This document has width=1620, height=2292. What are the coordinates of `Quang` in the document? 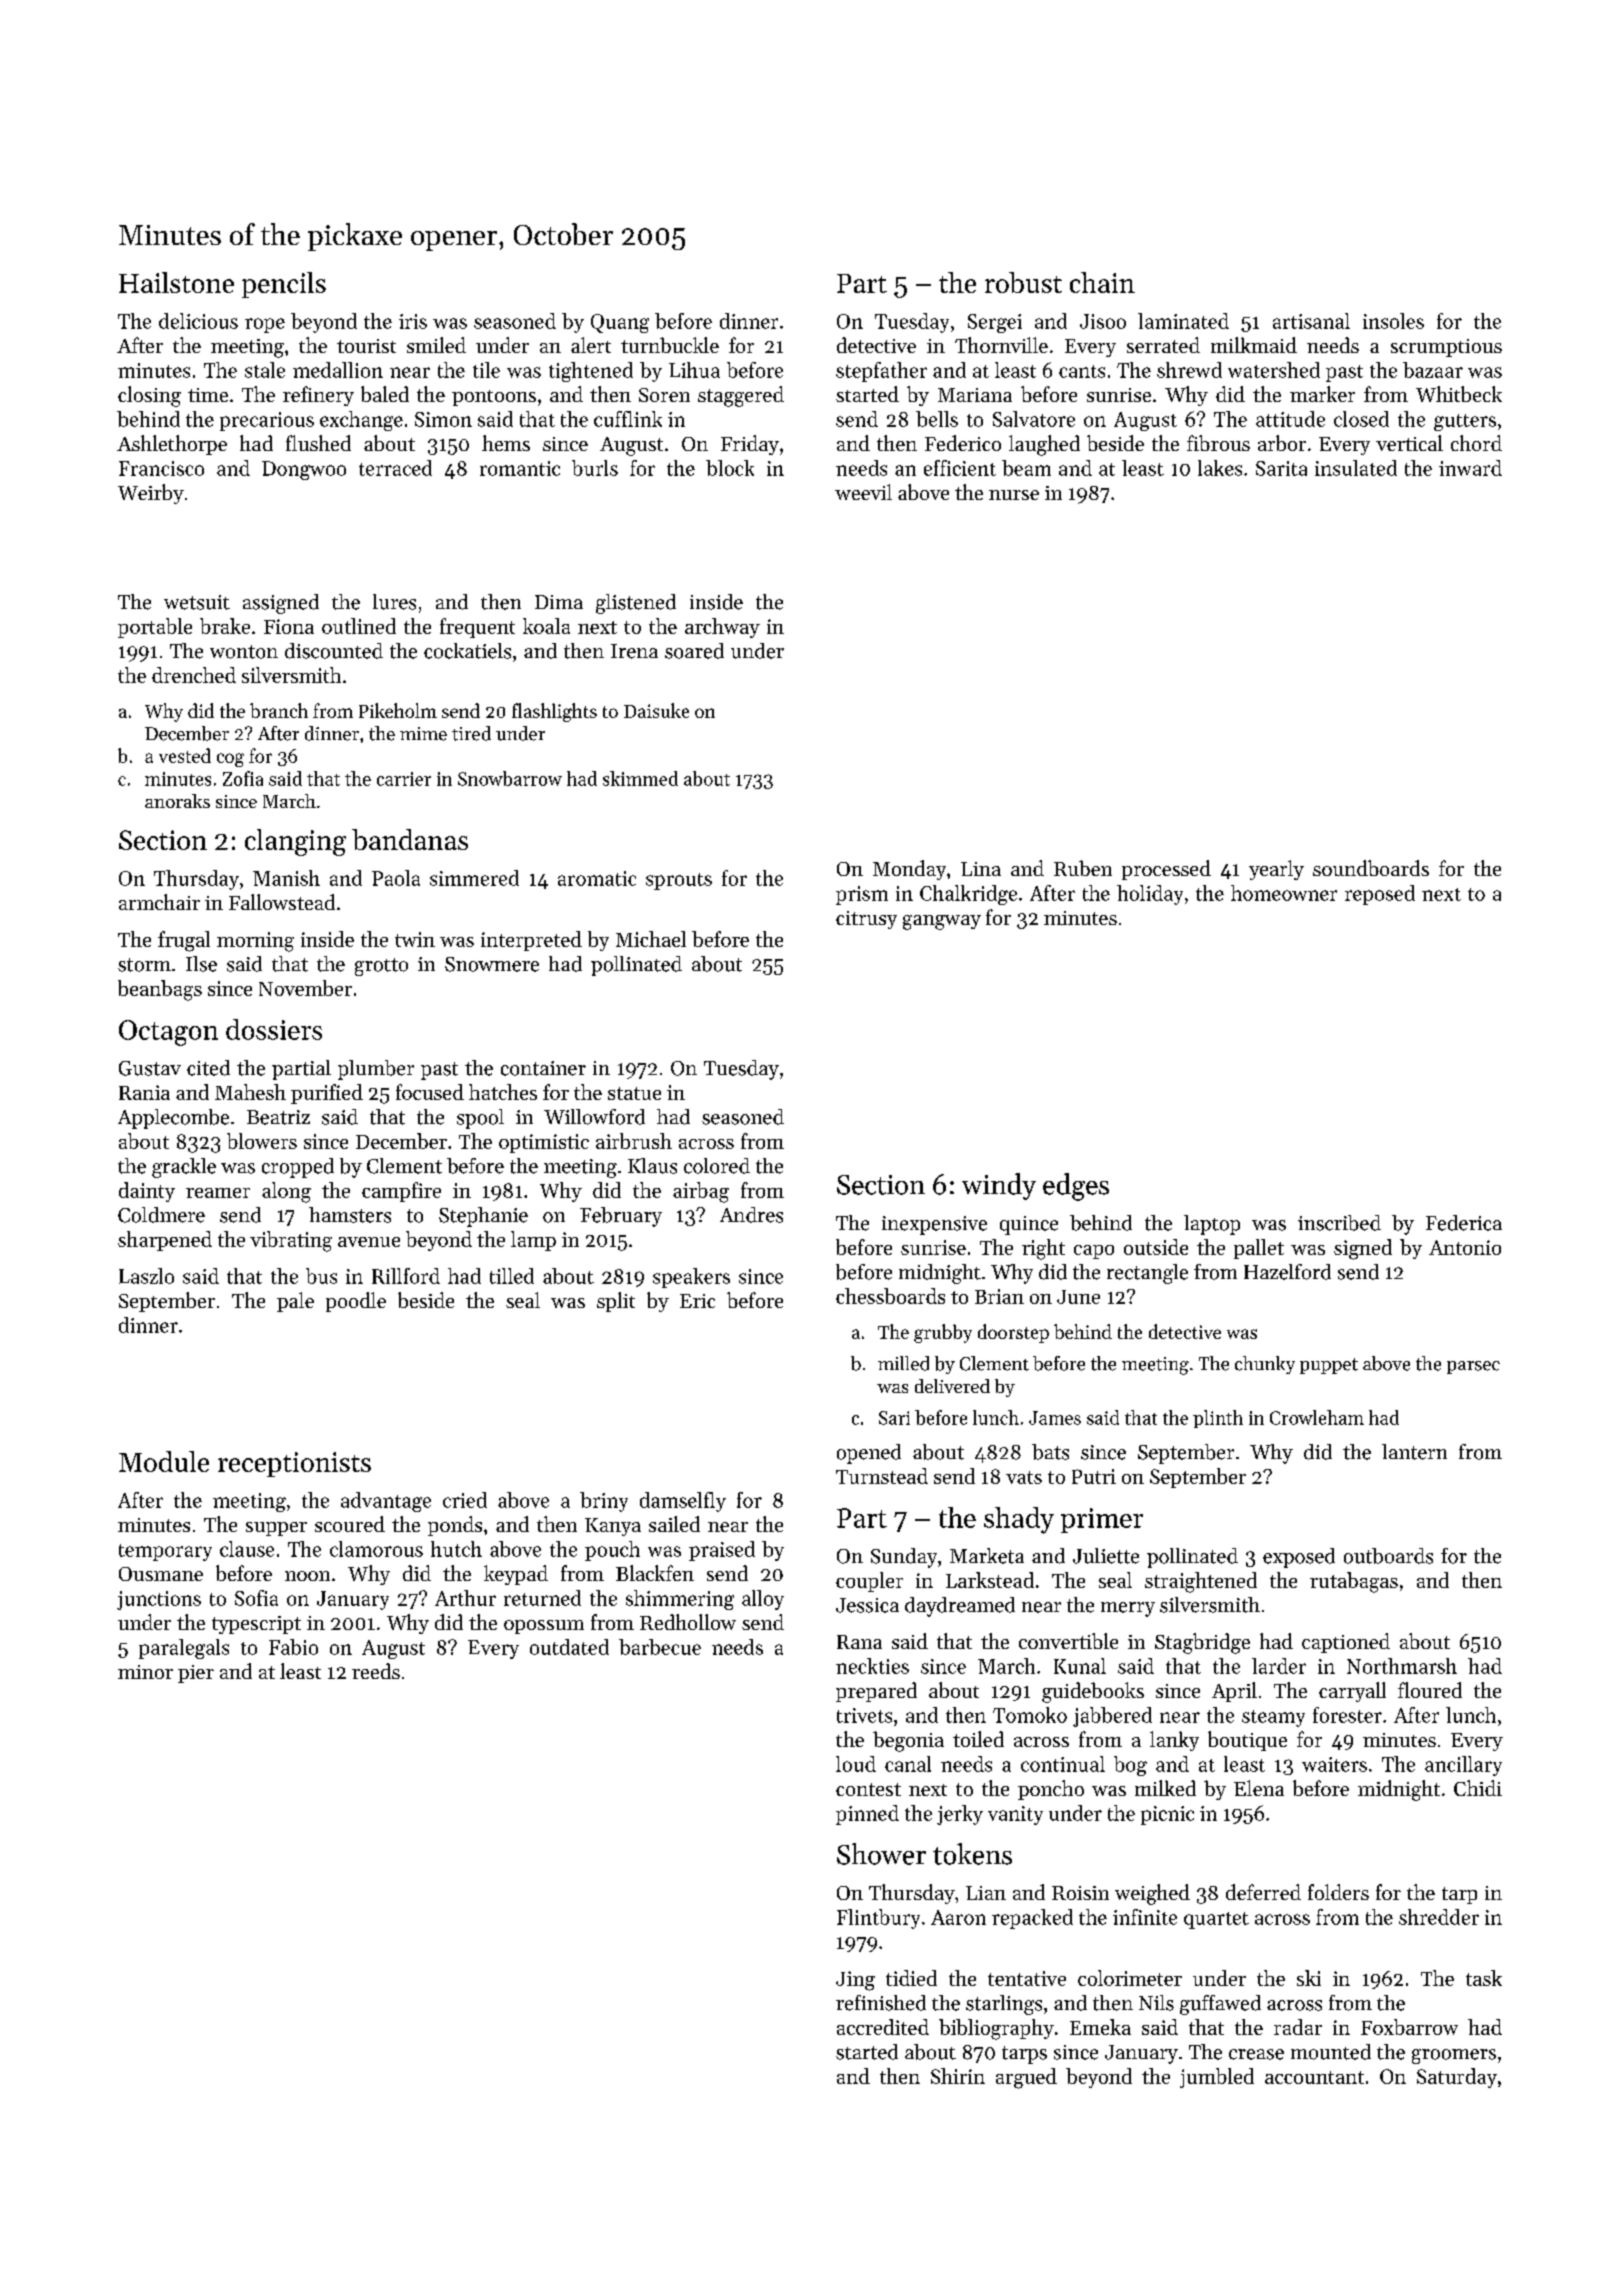 It's located at (620, 323).
